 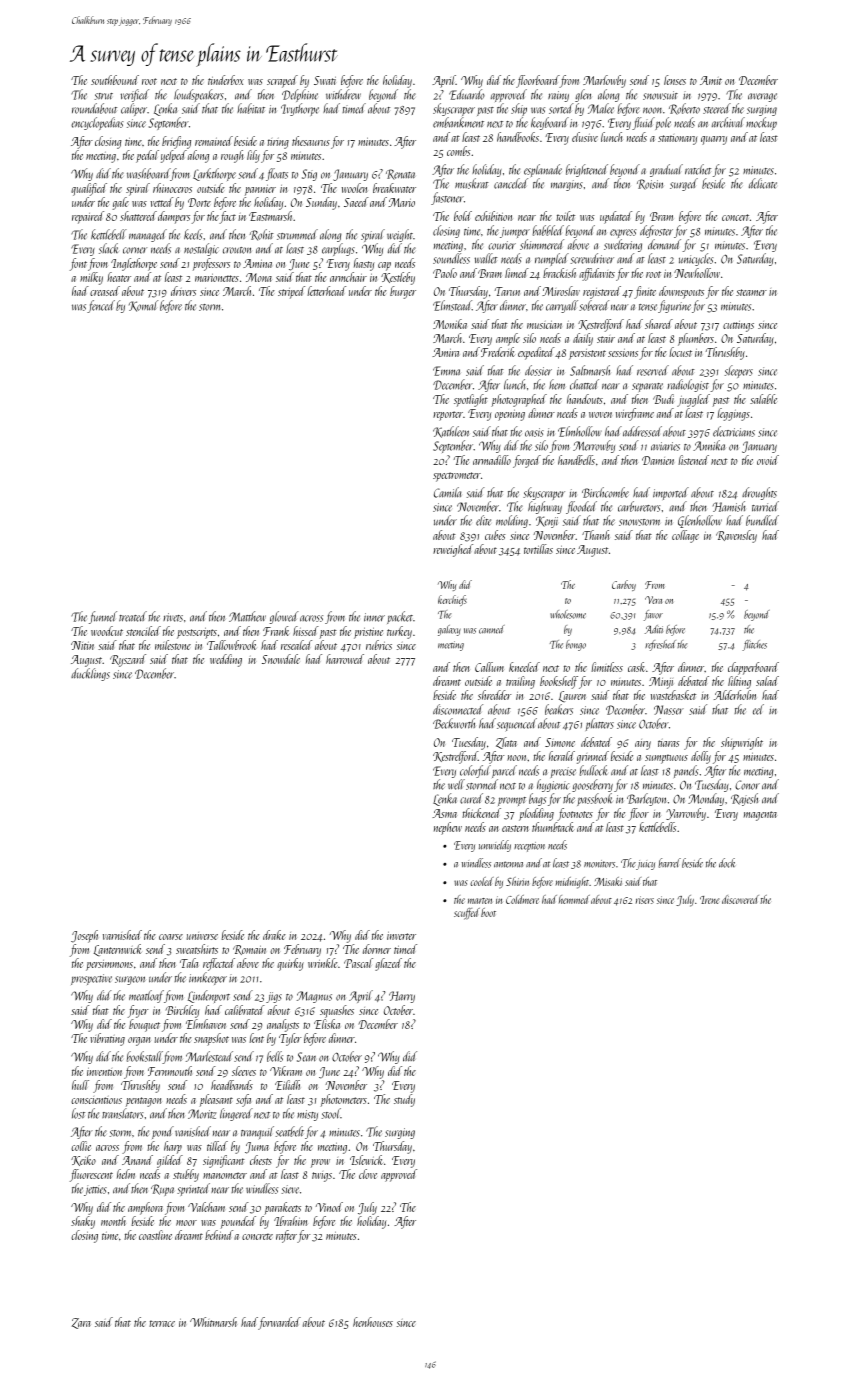 I want to click on disconnected, so click(x=458, y=709).
